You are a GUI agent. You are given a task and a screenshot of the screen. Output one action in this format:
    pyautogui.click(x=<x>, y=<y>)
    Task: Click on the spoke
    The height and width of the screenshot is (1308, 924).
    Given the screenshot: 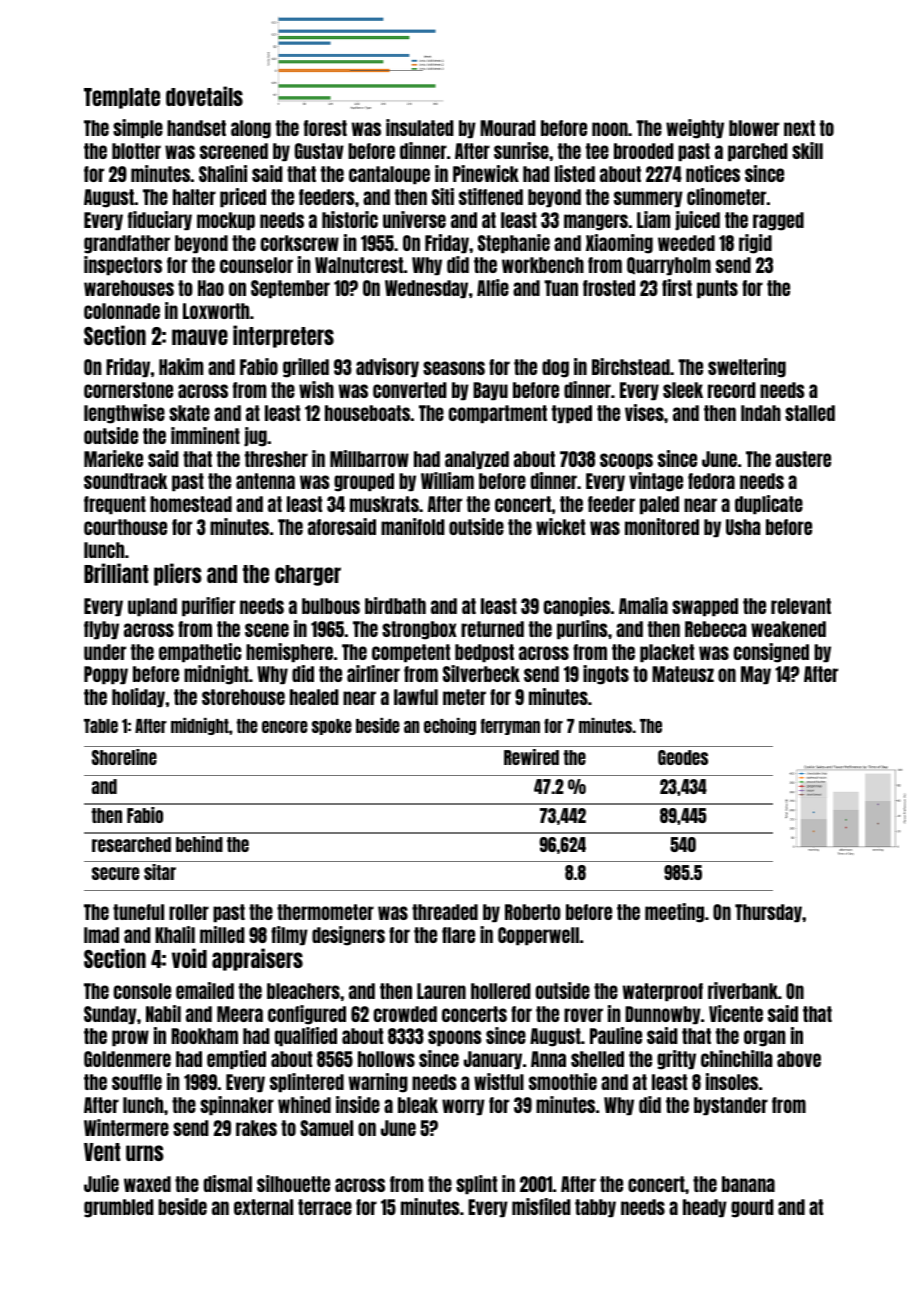 What is the action you would take?
    pyautogui.click(x=332, y=727)
